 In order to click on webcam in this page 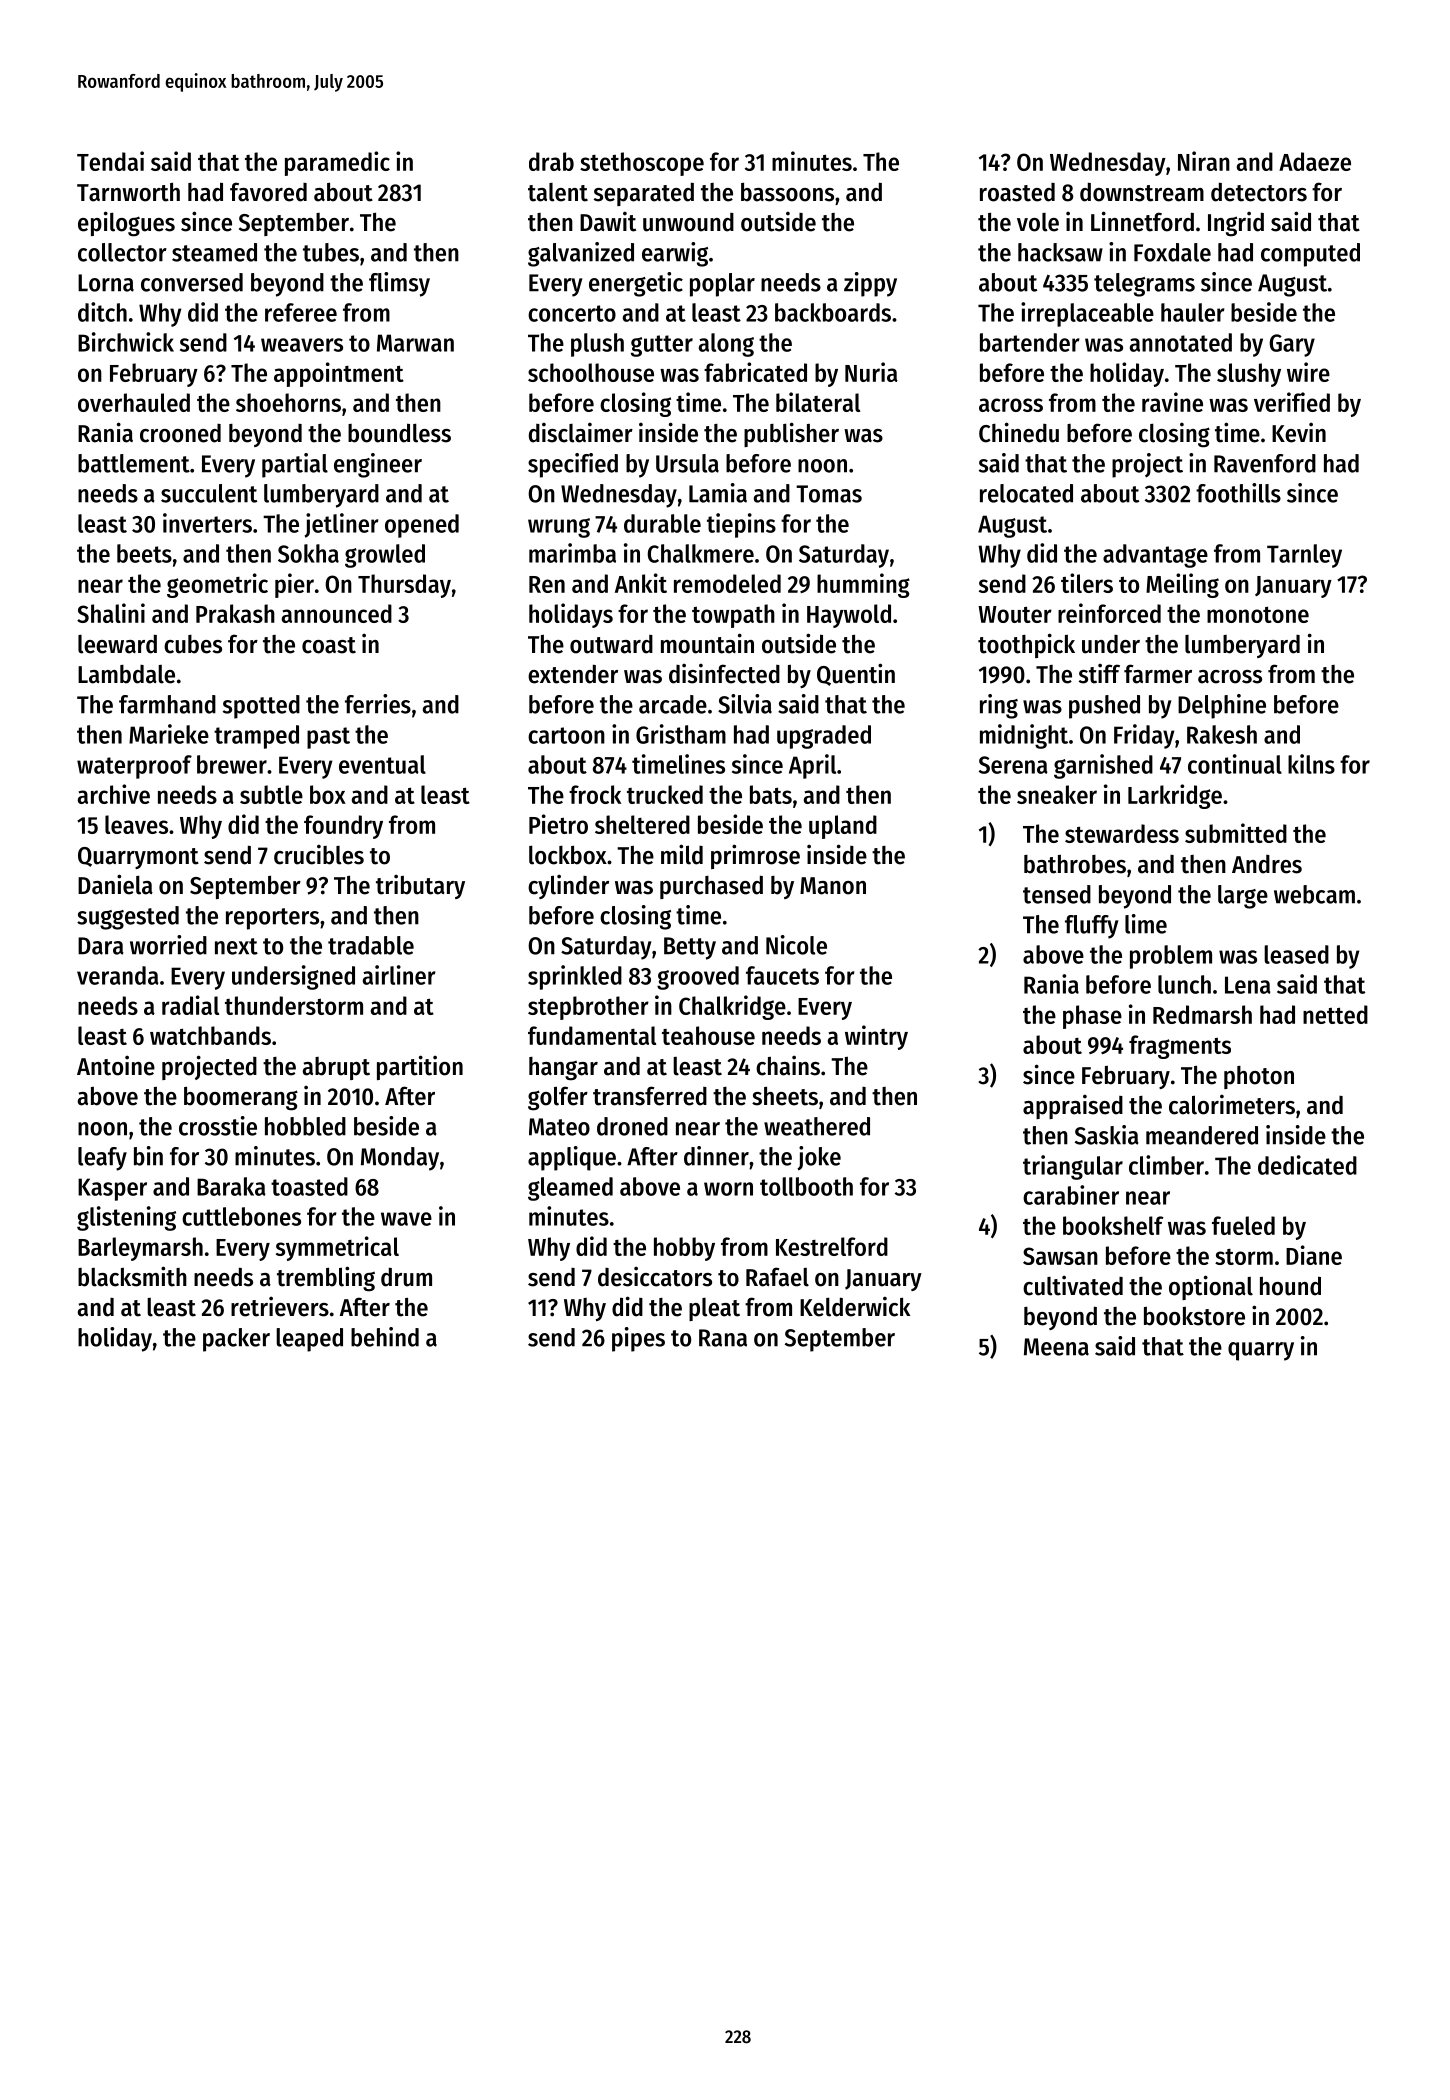, I will do `click(1314, 894)`.
